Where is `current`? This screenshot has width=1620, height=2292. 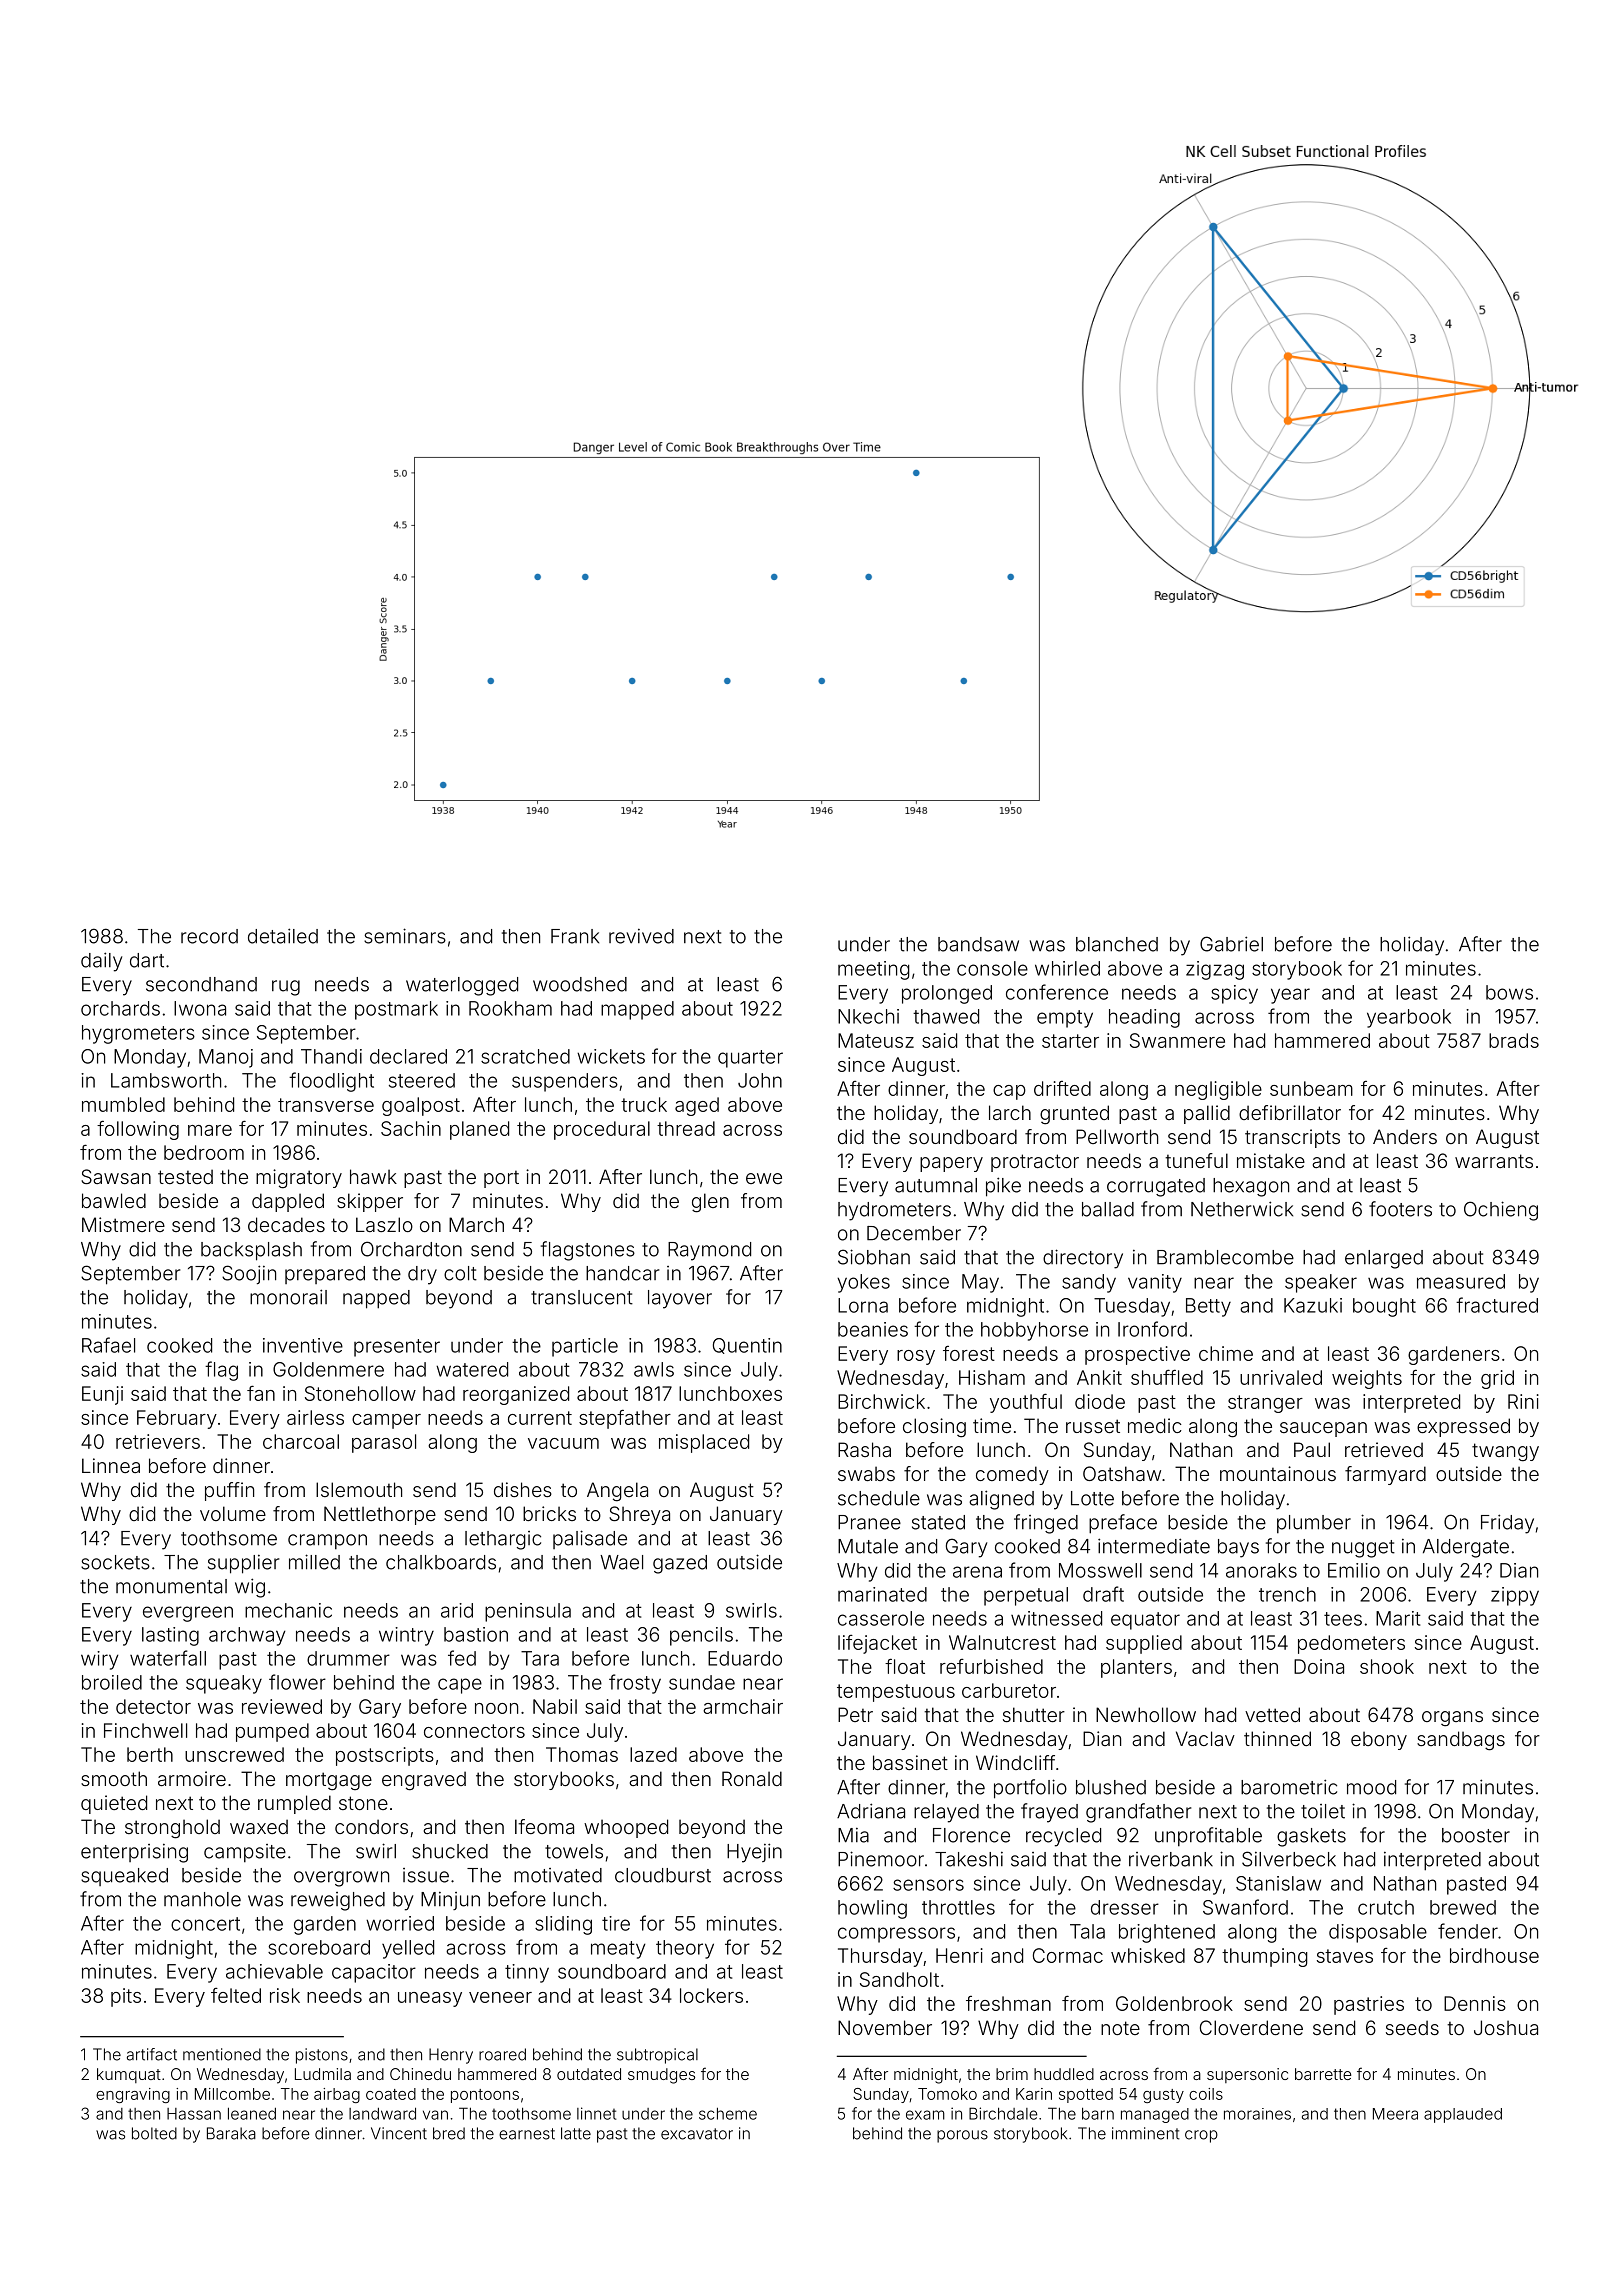 current is located at coordinates (540, 1418).
